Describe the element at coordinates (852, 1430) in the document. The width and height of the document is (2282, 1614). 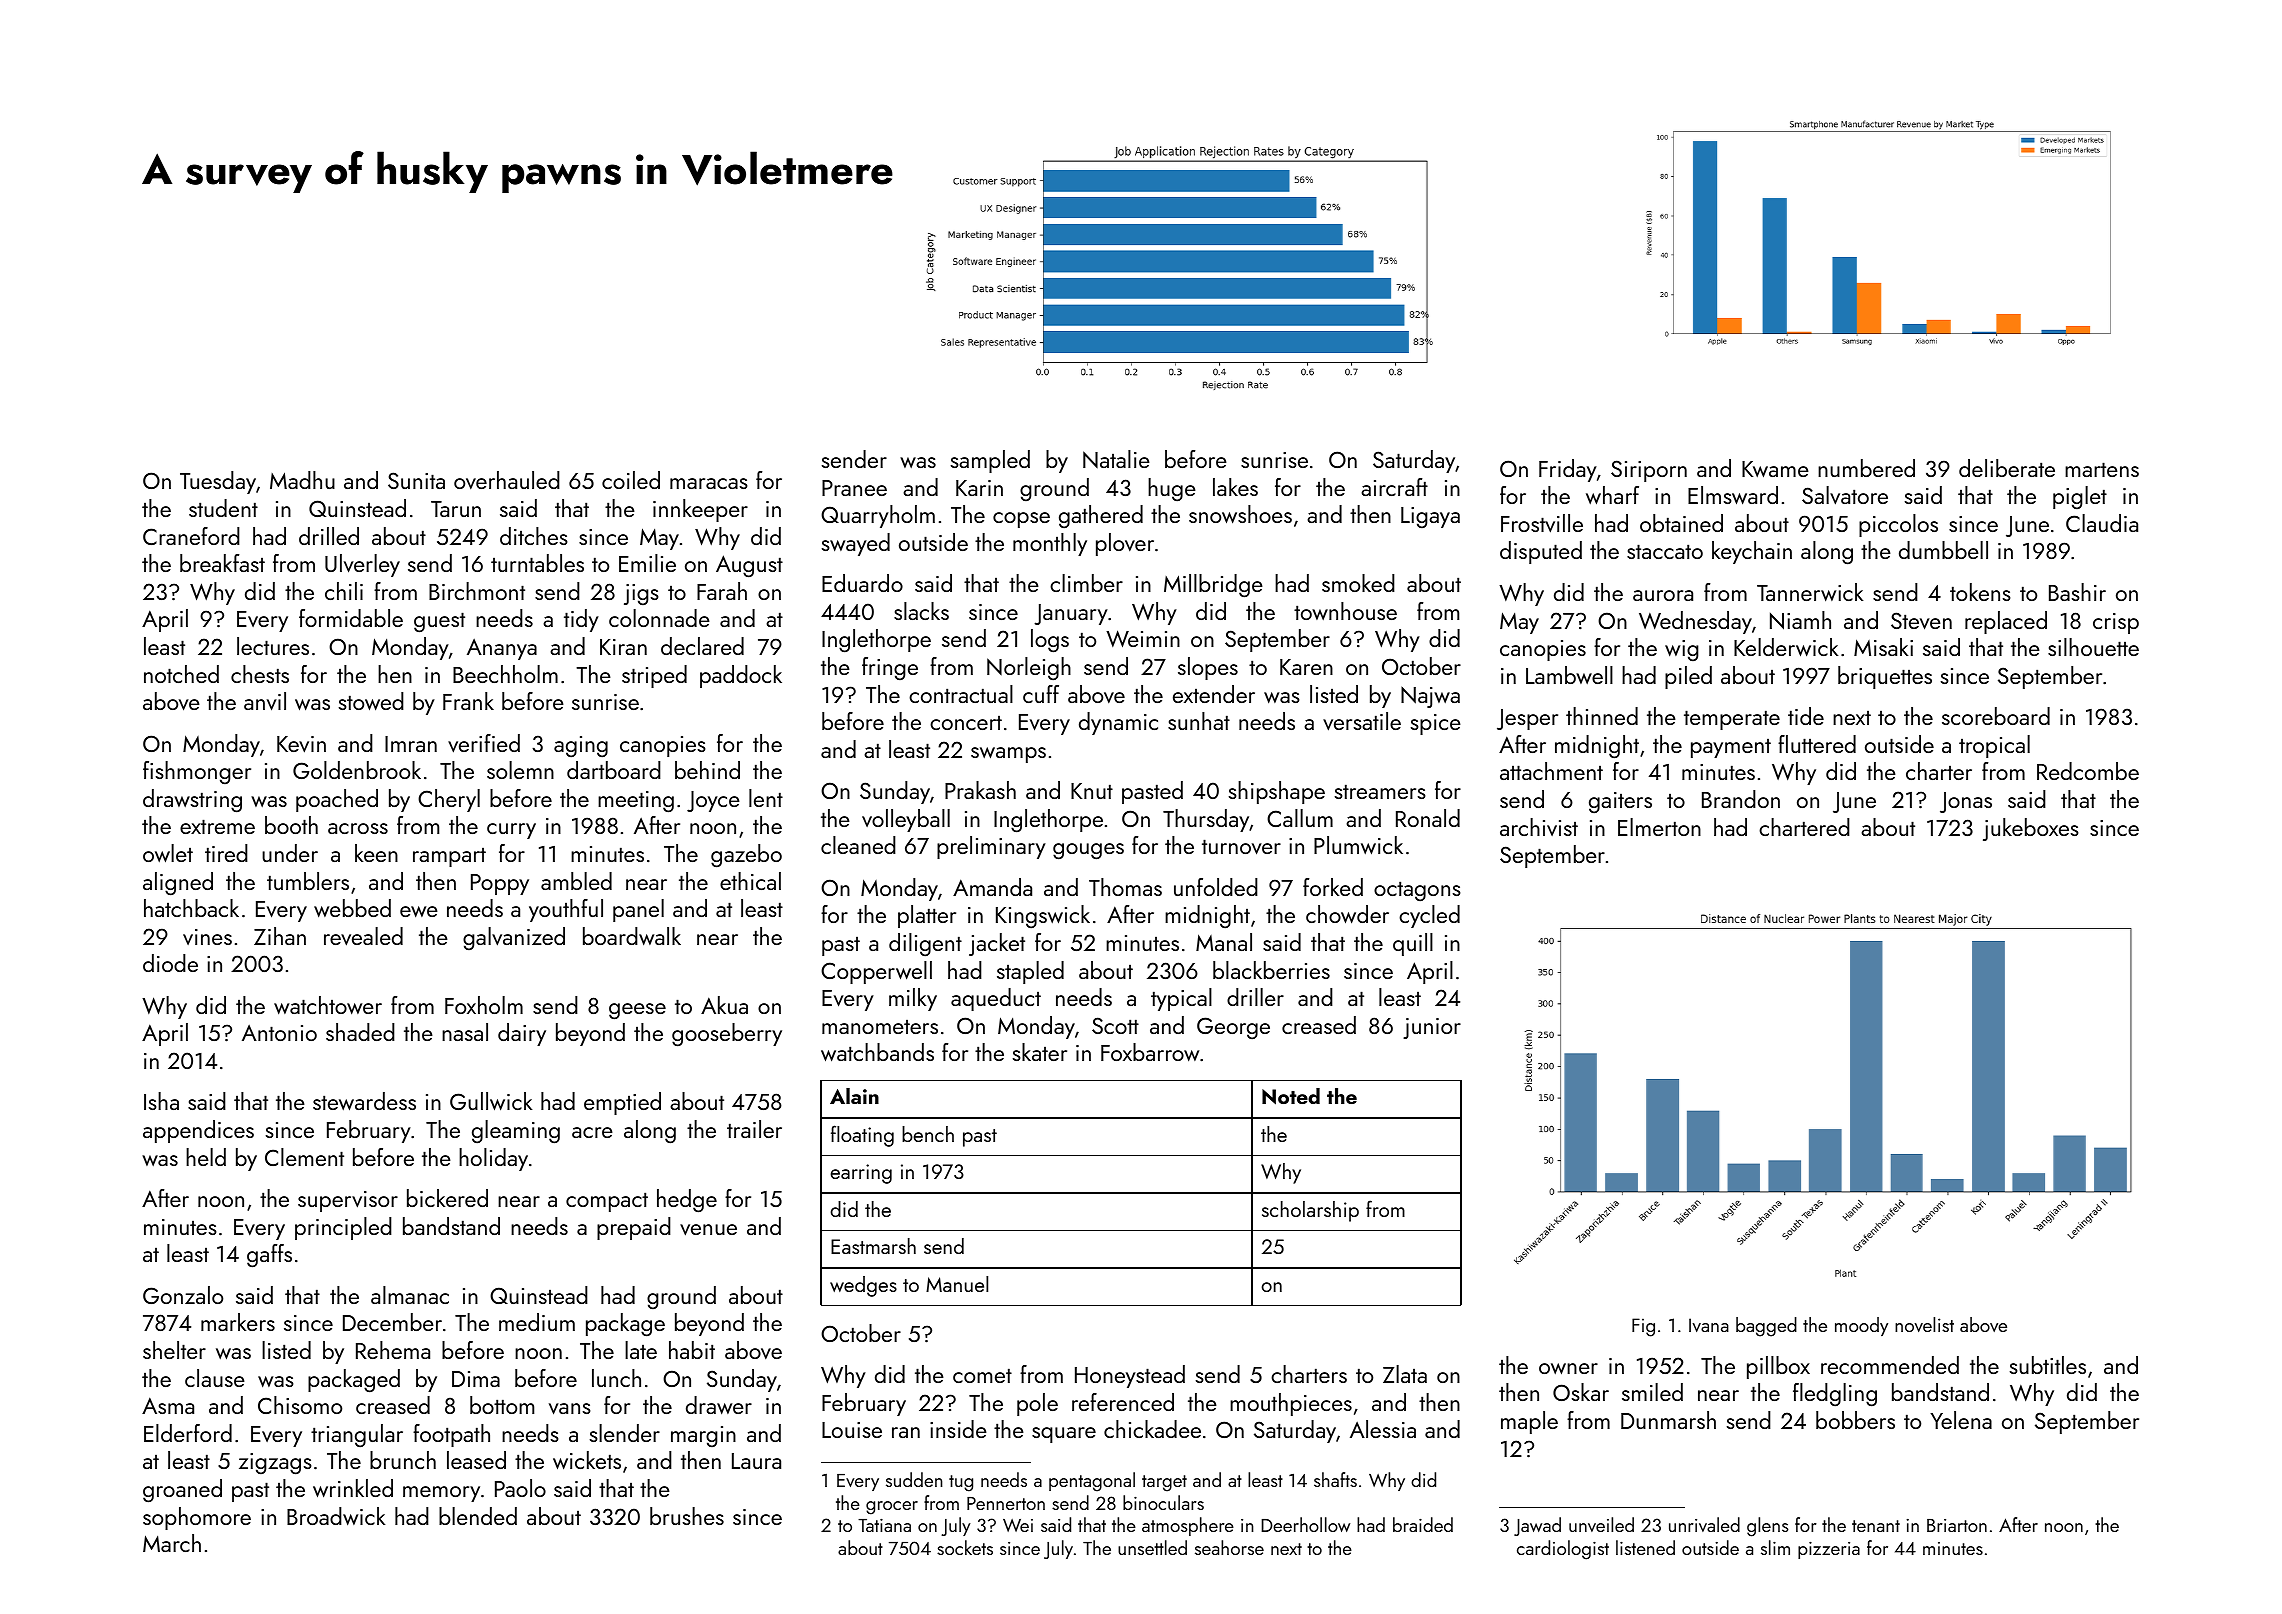
I see `Louise` at that location.
